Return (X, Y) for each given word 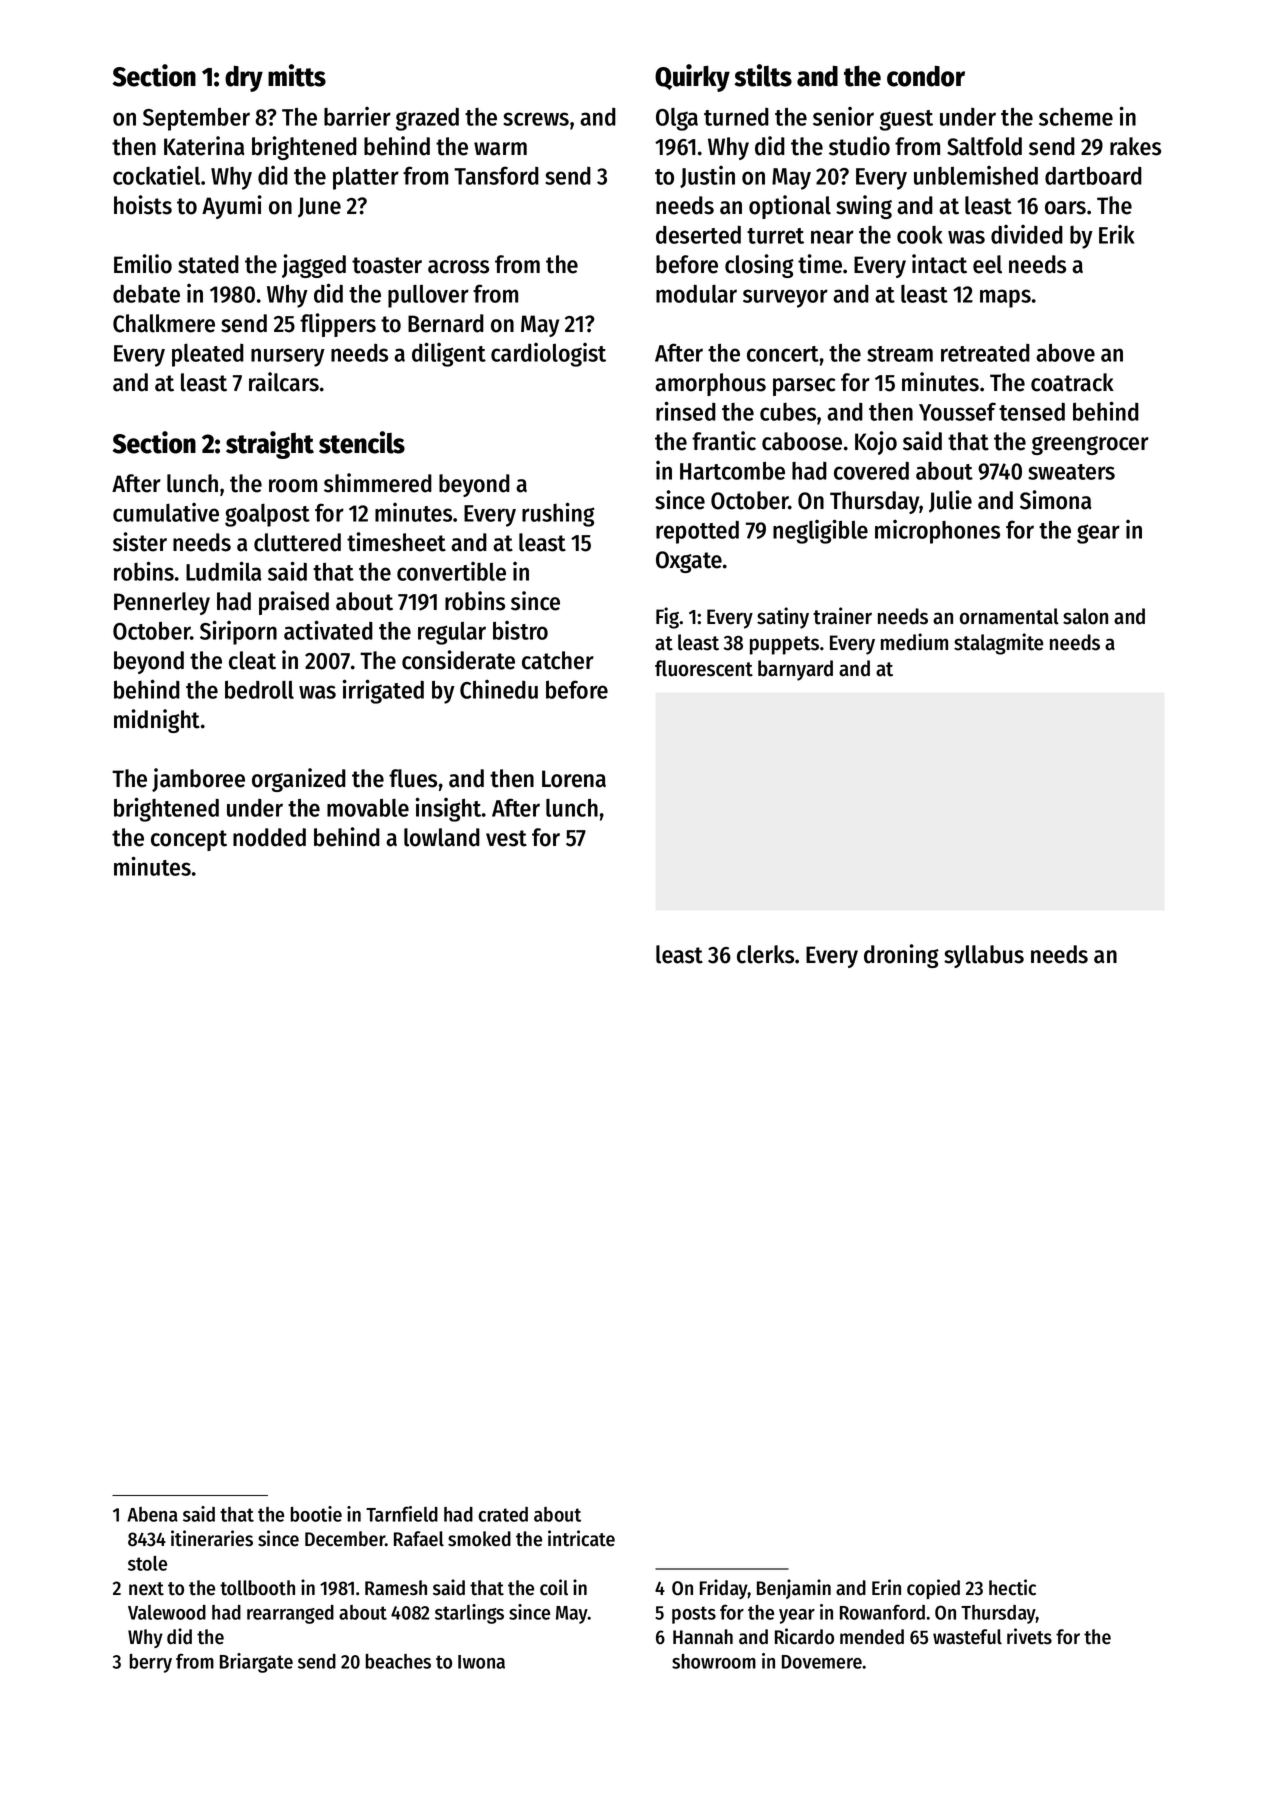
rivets (1029, 1636)
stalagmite (998, 644)
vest (506, 838)
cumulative (166, 512)
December (345, 1539)
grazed (427, 119)
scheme (1076, 117)
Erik (1117, 234)
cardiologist (548, 355)
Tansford (496, 175)
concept (189, 840)
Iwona (481, 1662)
